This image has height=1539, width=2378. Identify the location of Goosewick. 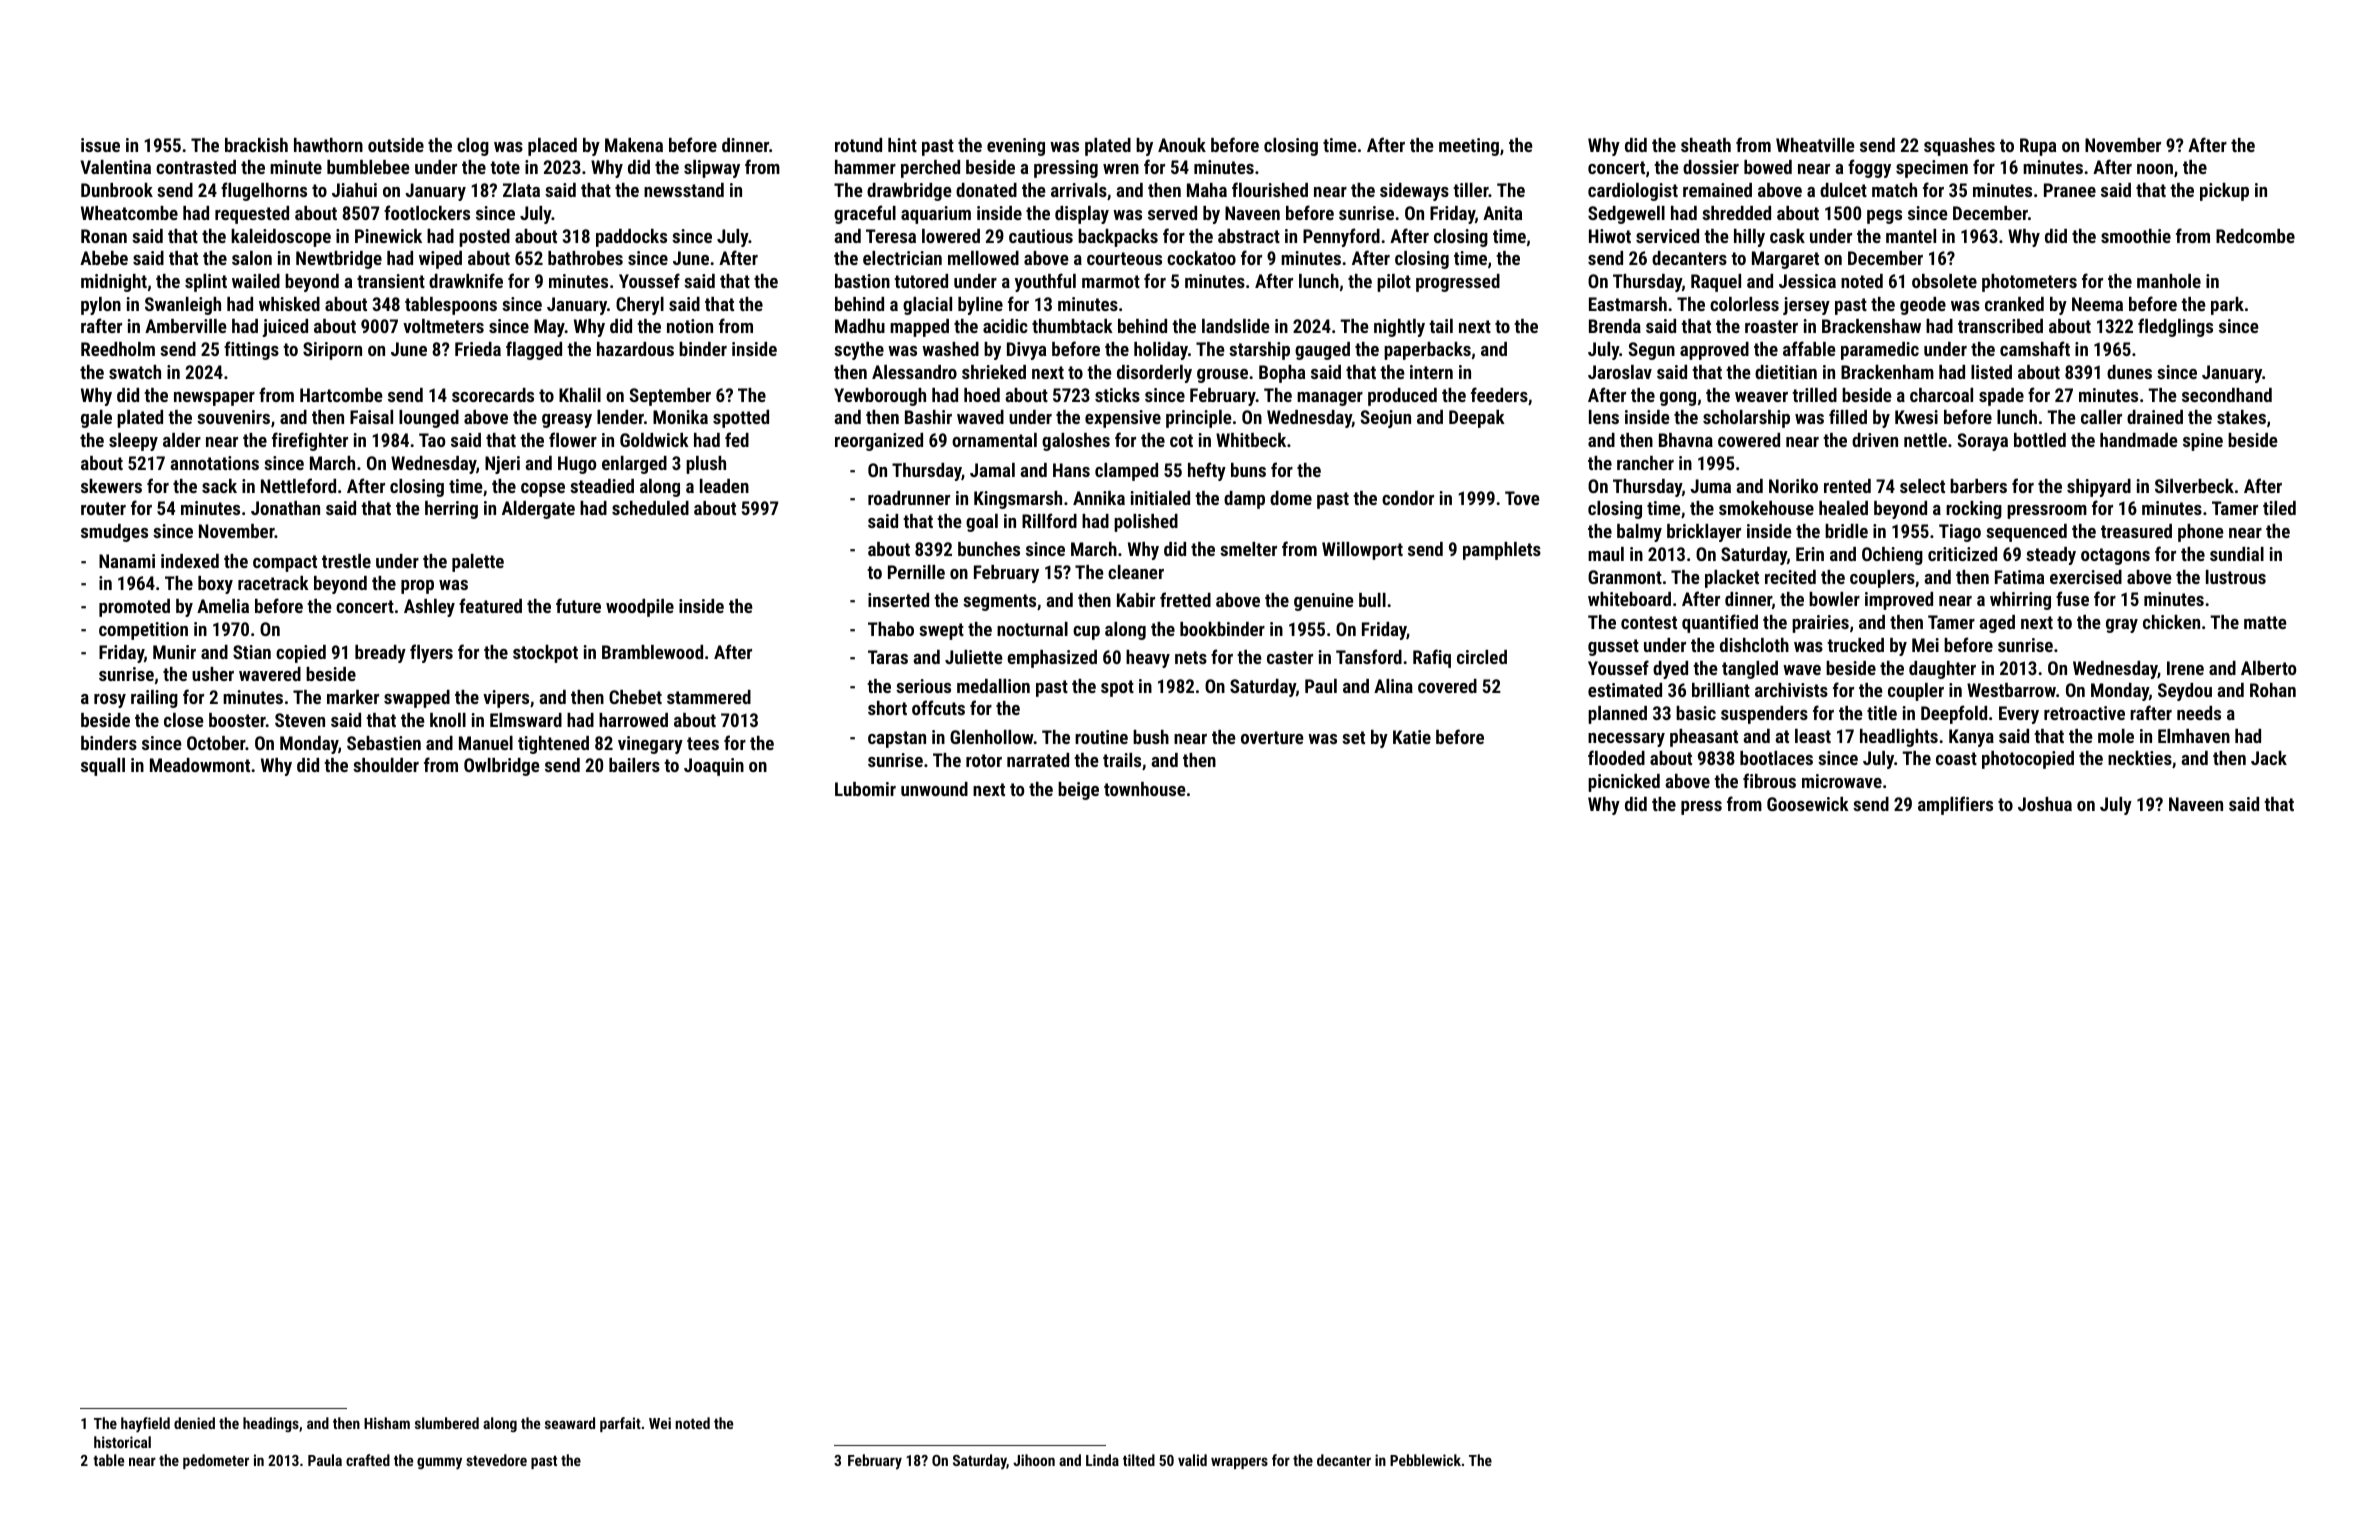
(1808, 804).
